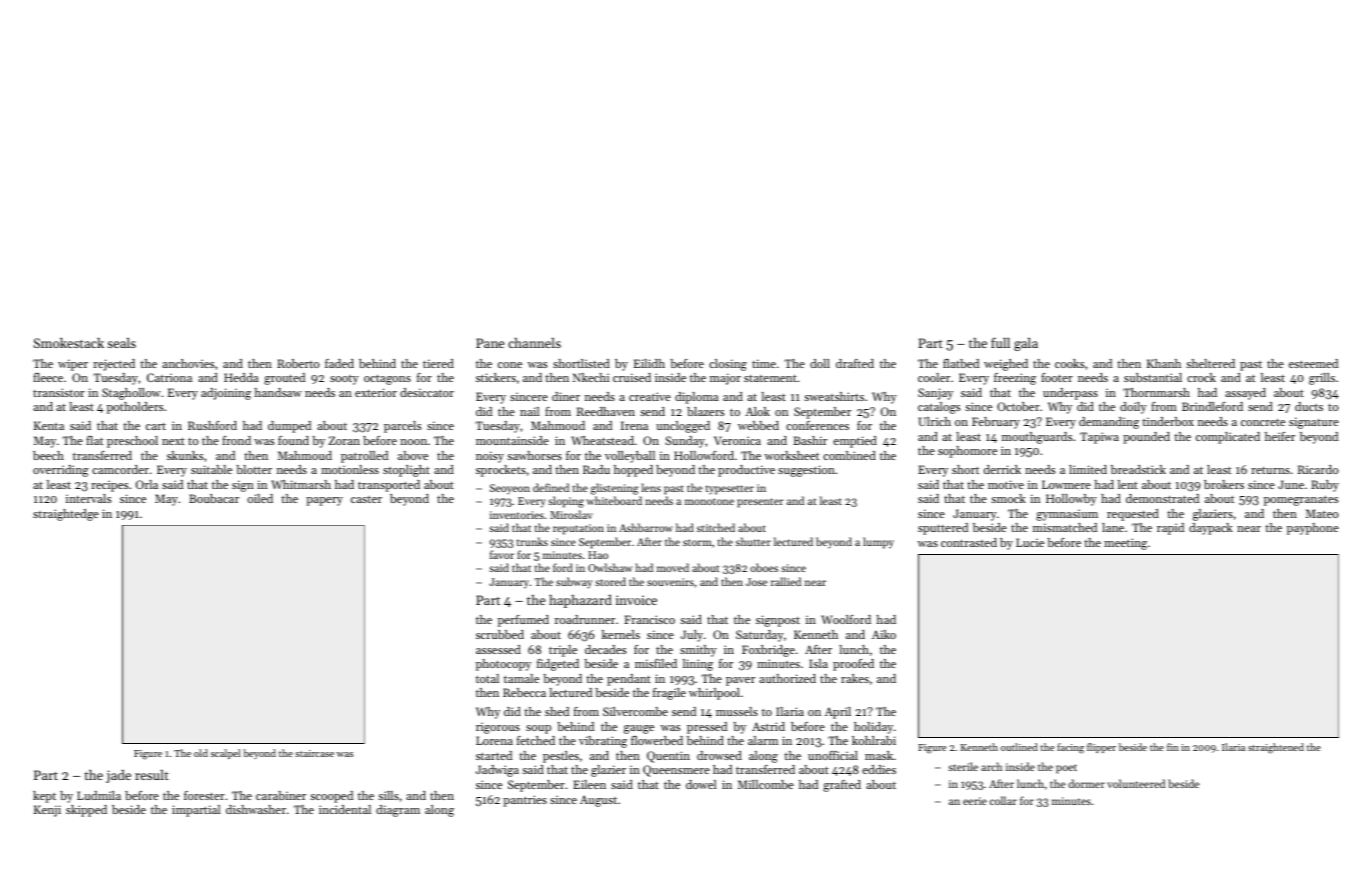  Describe the element at coordinates (698, 665) in the image. I see `lining` at that location.
